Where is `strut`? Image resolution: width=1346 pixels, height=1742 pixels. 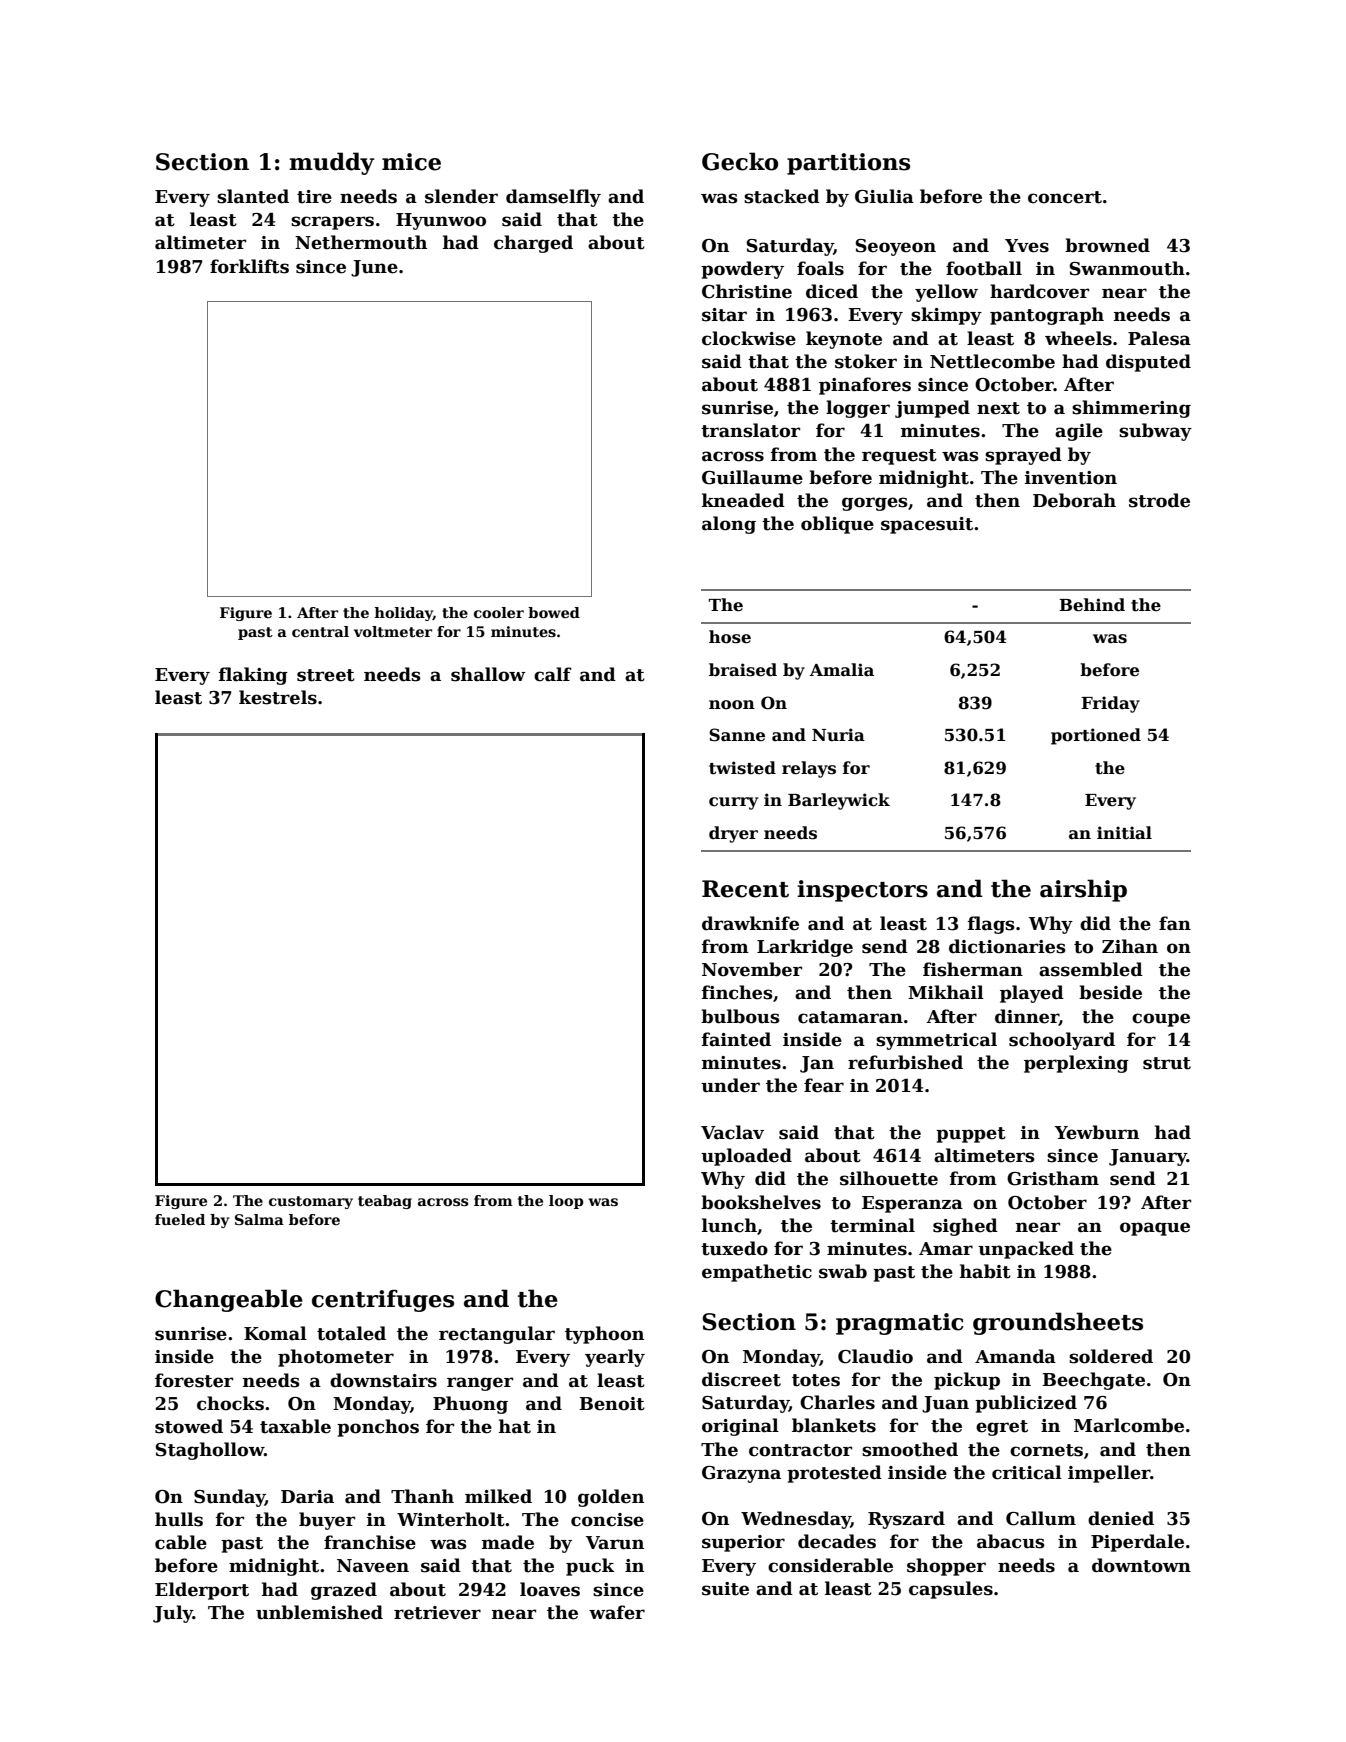 strut is located at coordinates (1167, 1063).
